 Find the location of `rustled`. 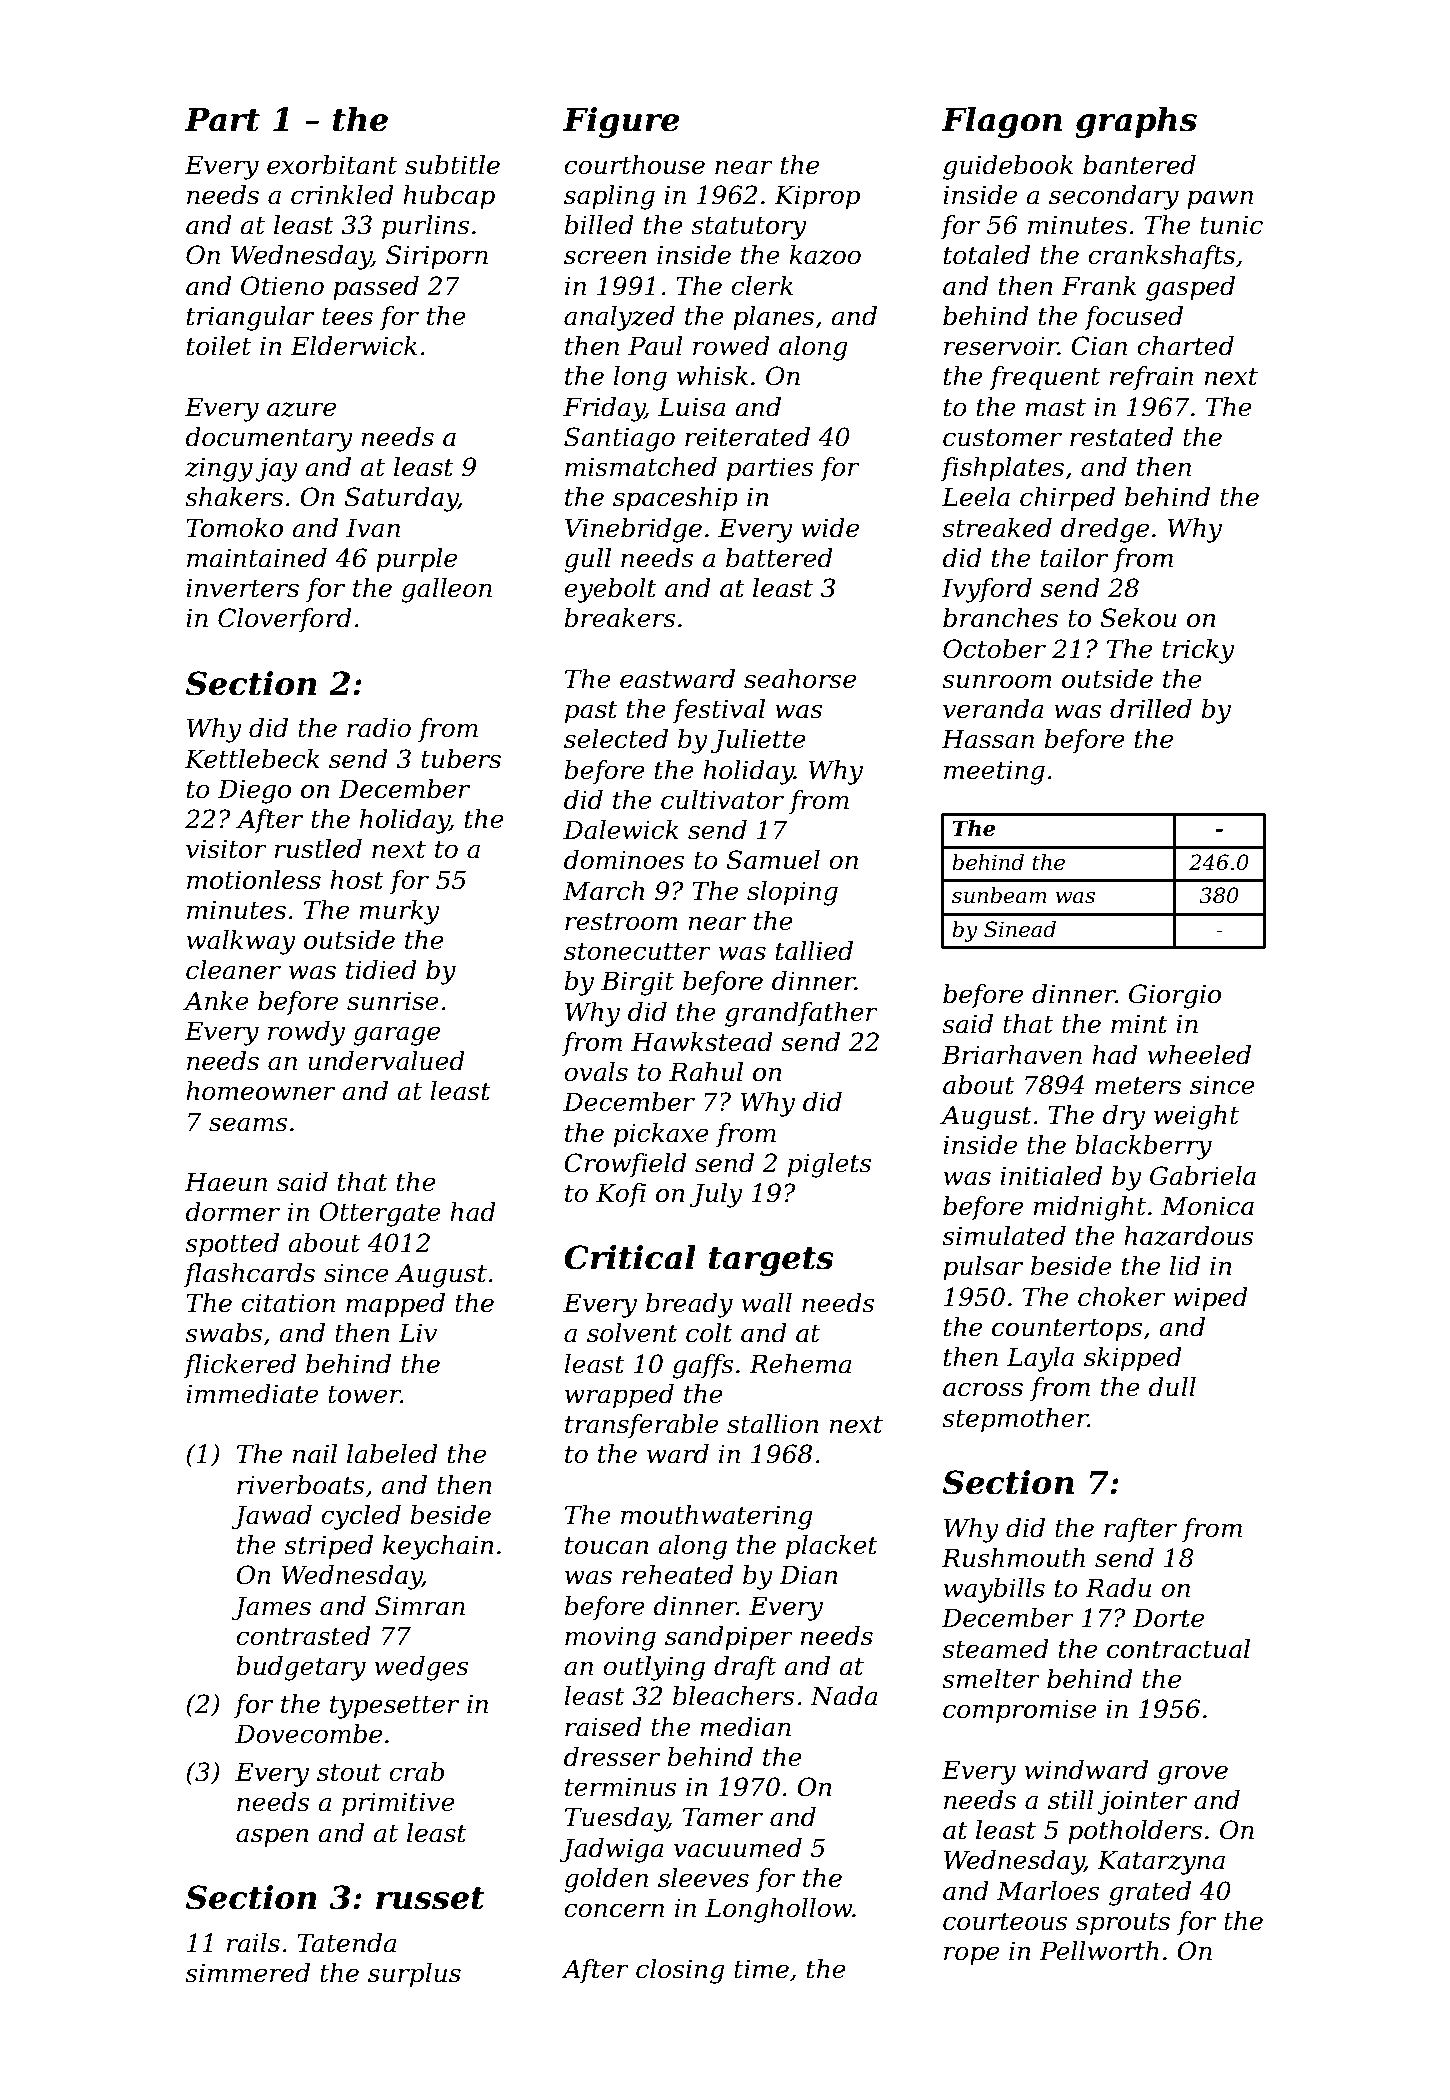

rustled is located at coordinates (318, 849).
